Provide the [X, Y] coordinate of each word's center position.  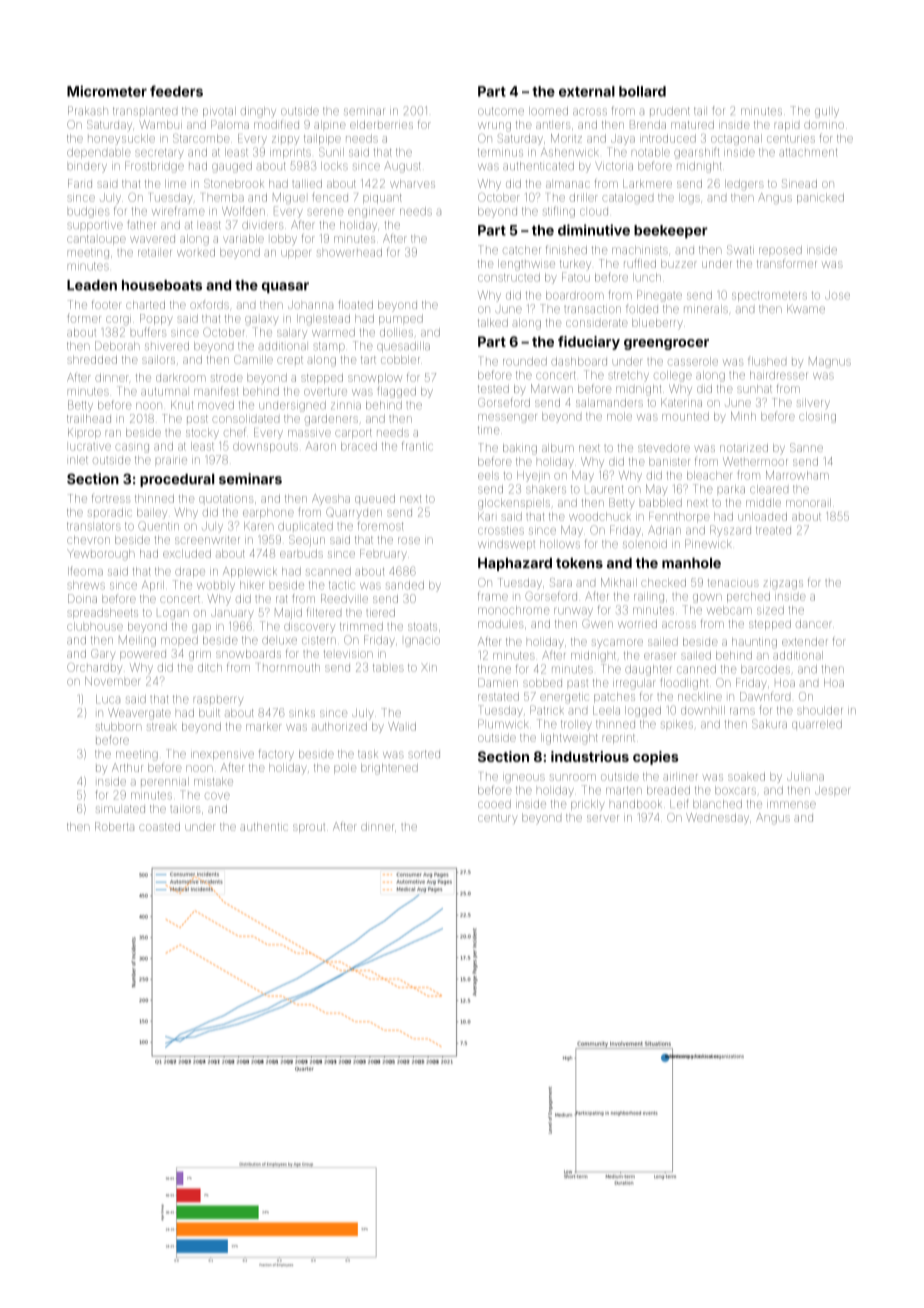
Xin [429, 667]
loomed [548, 111]
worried [637, 624]
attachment [808, 153]
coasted [159, 827]
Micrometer [107, 91]
